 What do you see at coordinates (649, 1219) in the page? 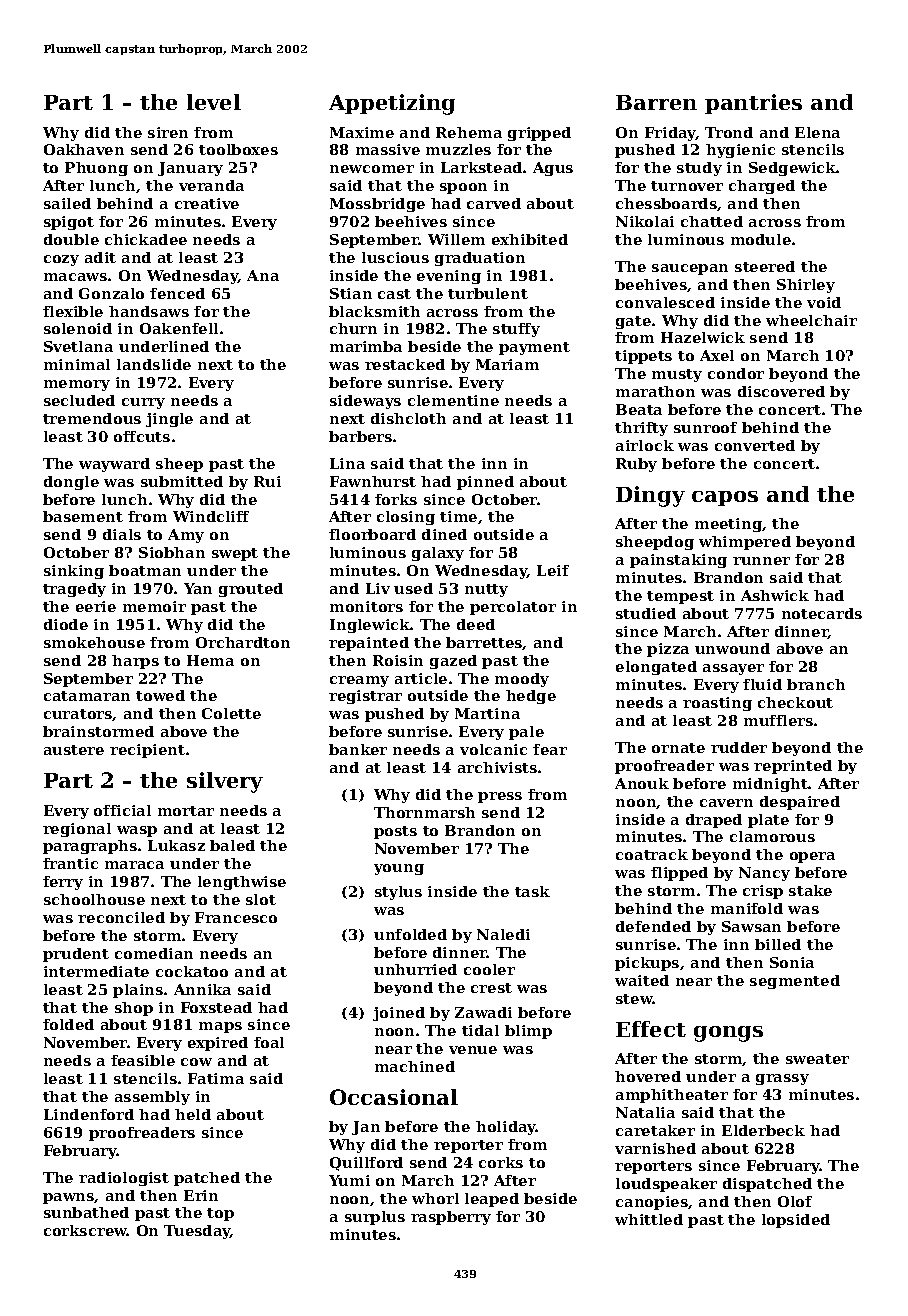
I see `whittled` at bounding box center [649, 1219].
